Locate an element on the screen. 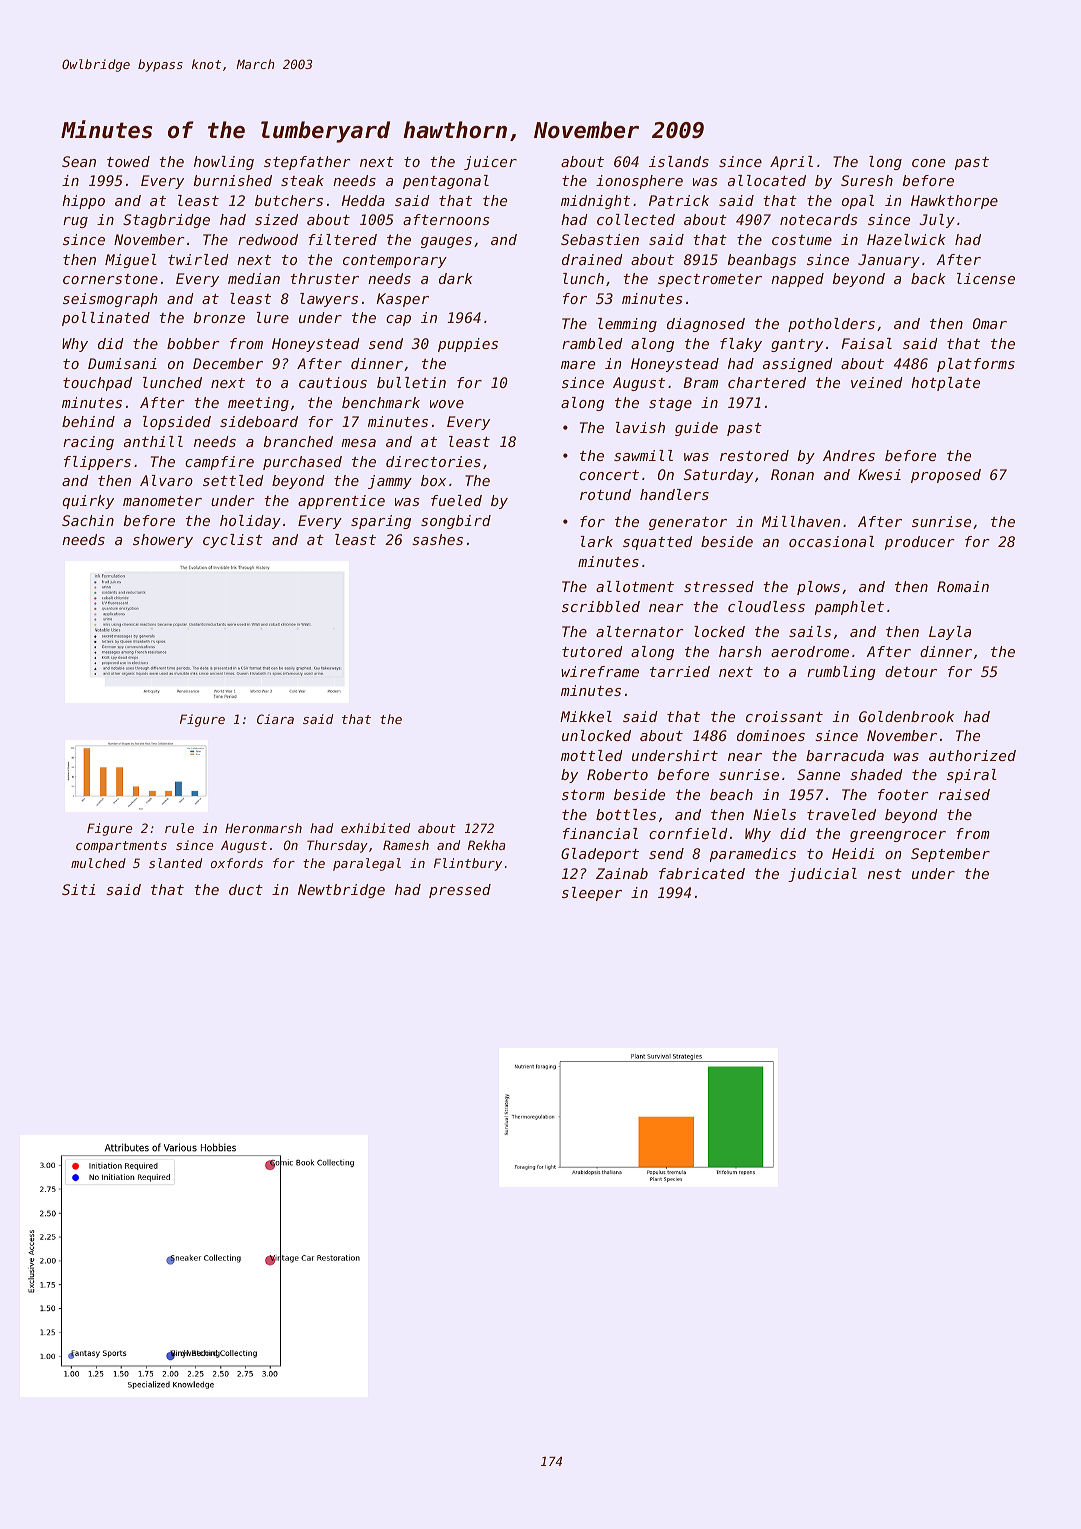  producer is located at coordinates (919, 543).
